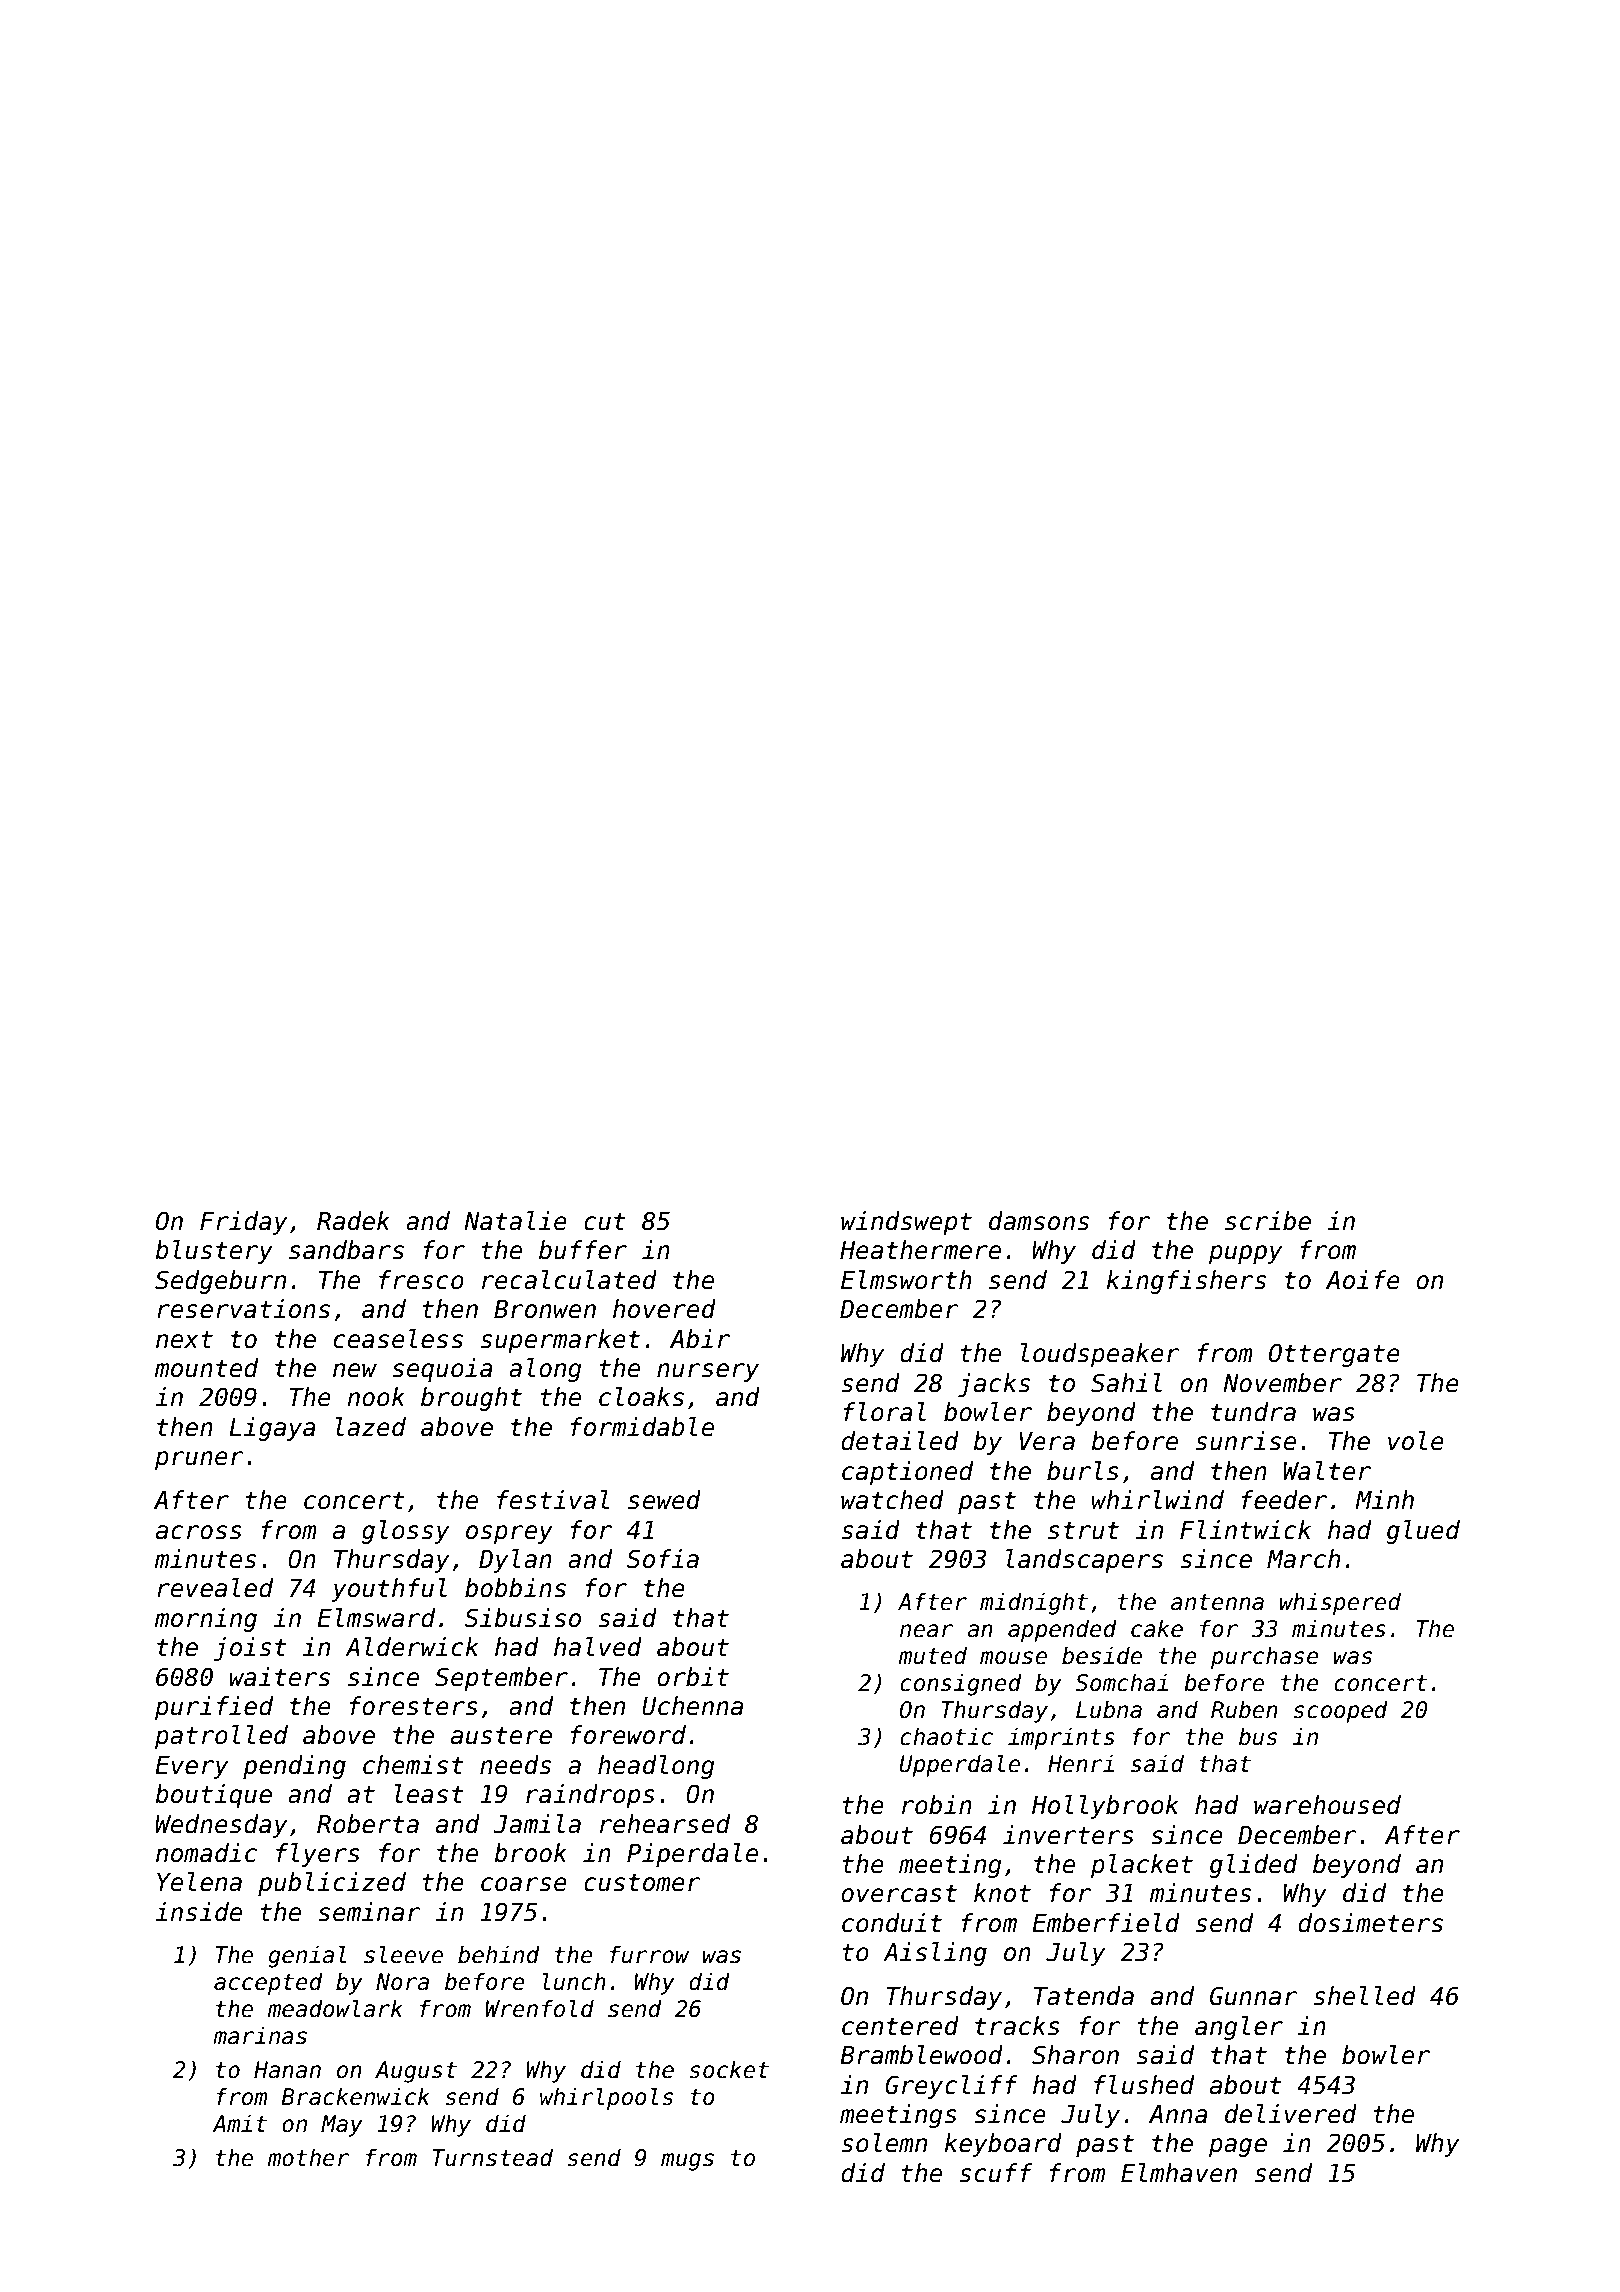 The image size is (1620, 2292). Describe the element at coordinates (663, 1559) in the screenshot. I see `Sofia` at that location.
